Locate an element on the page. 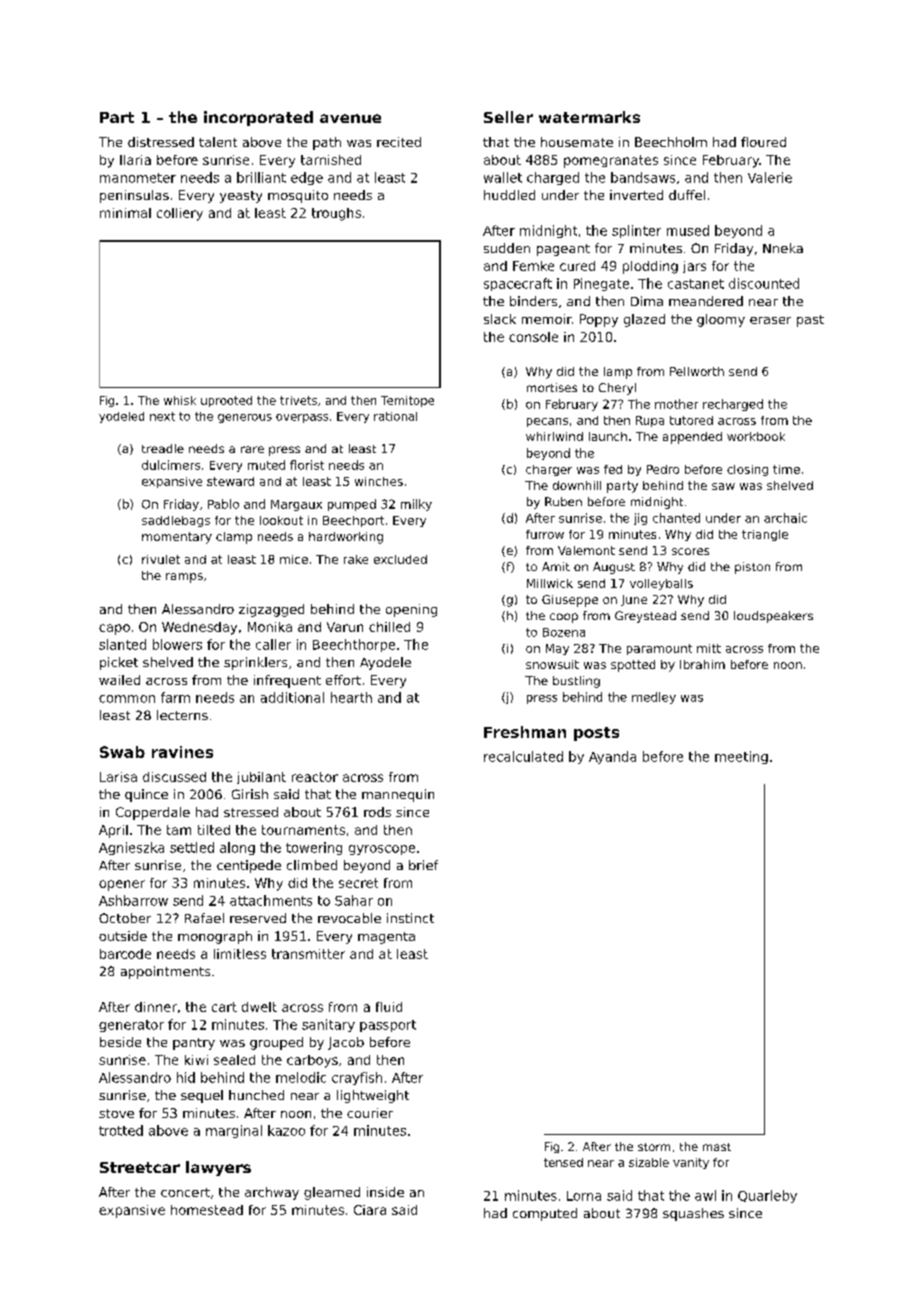  Quarleby is located at coordinates (767, 1196).
